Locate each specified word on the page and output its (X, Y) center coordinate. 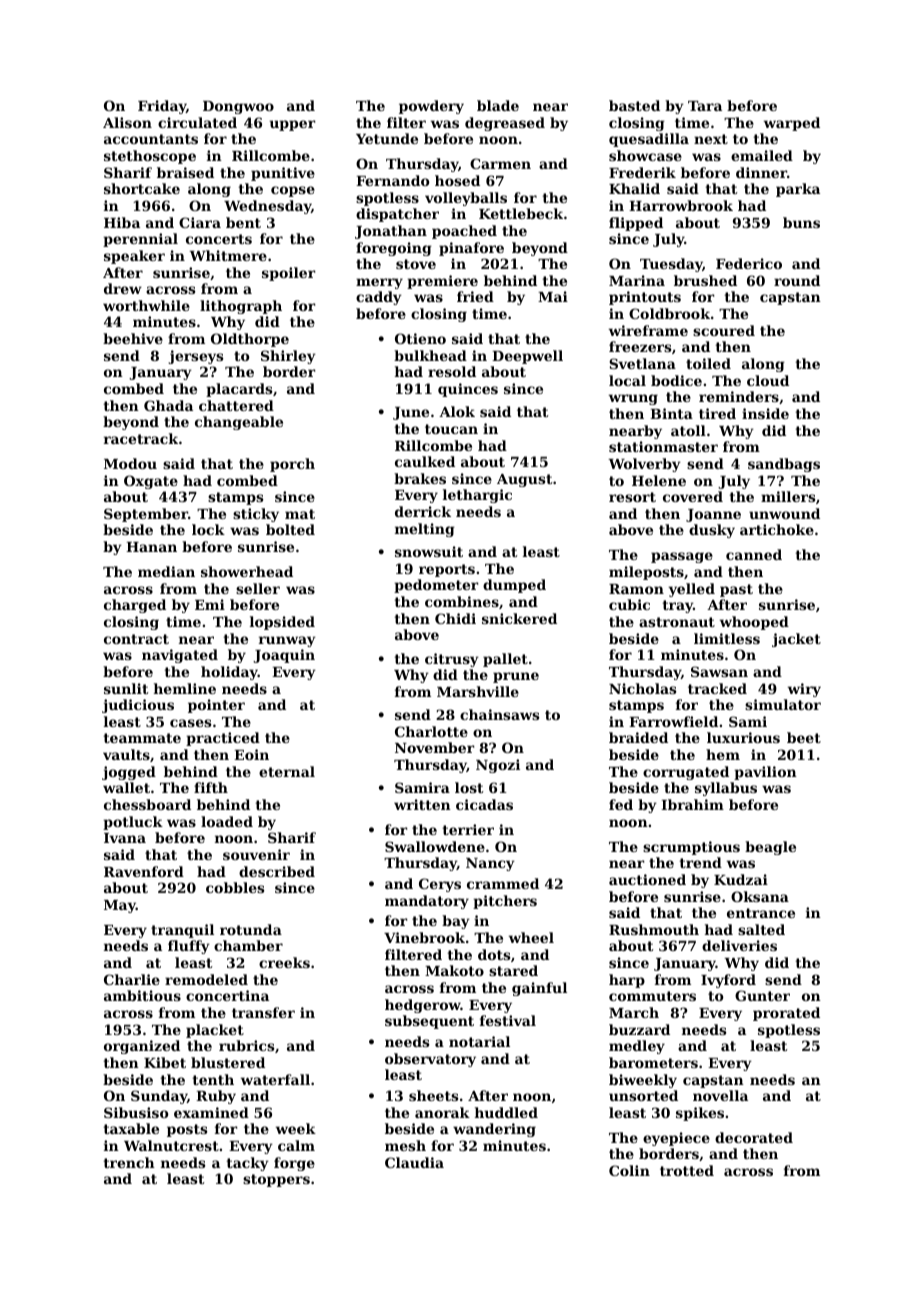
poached (464, 232)
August (524, 480)
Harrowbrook (681, 205)
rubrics (246, 1045)
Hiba (122, 222)
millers (788, 496)
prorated (786, 1014)
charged (135, 606)
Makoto (454, 970)
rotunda (251, 929)
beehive (133, 338)
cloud (768, 380)
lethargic (477, 496)
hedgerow (423, 1006)
